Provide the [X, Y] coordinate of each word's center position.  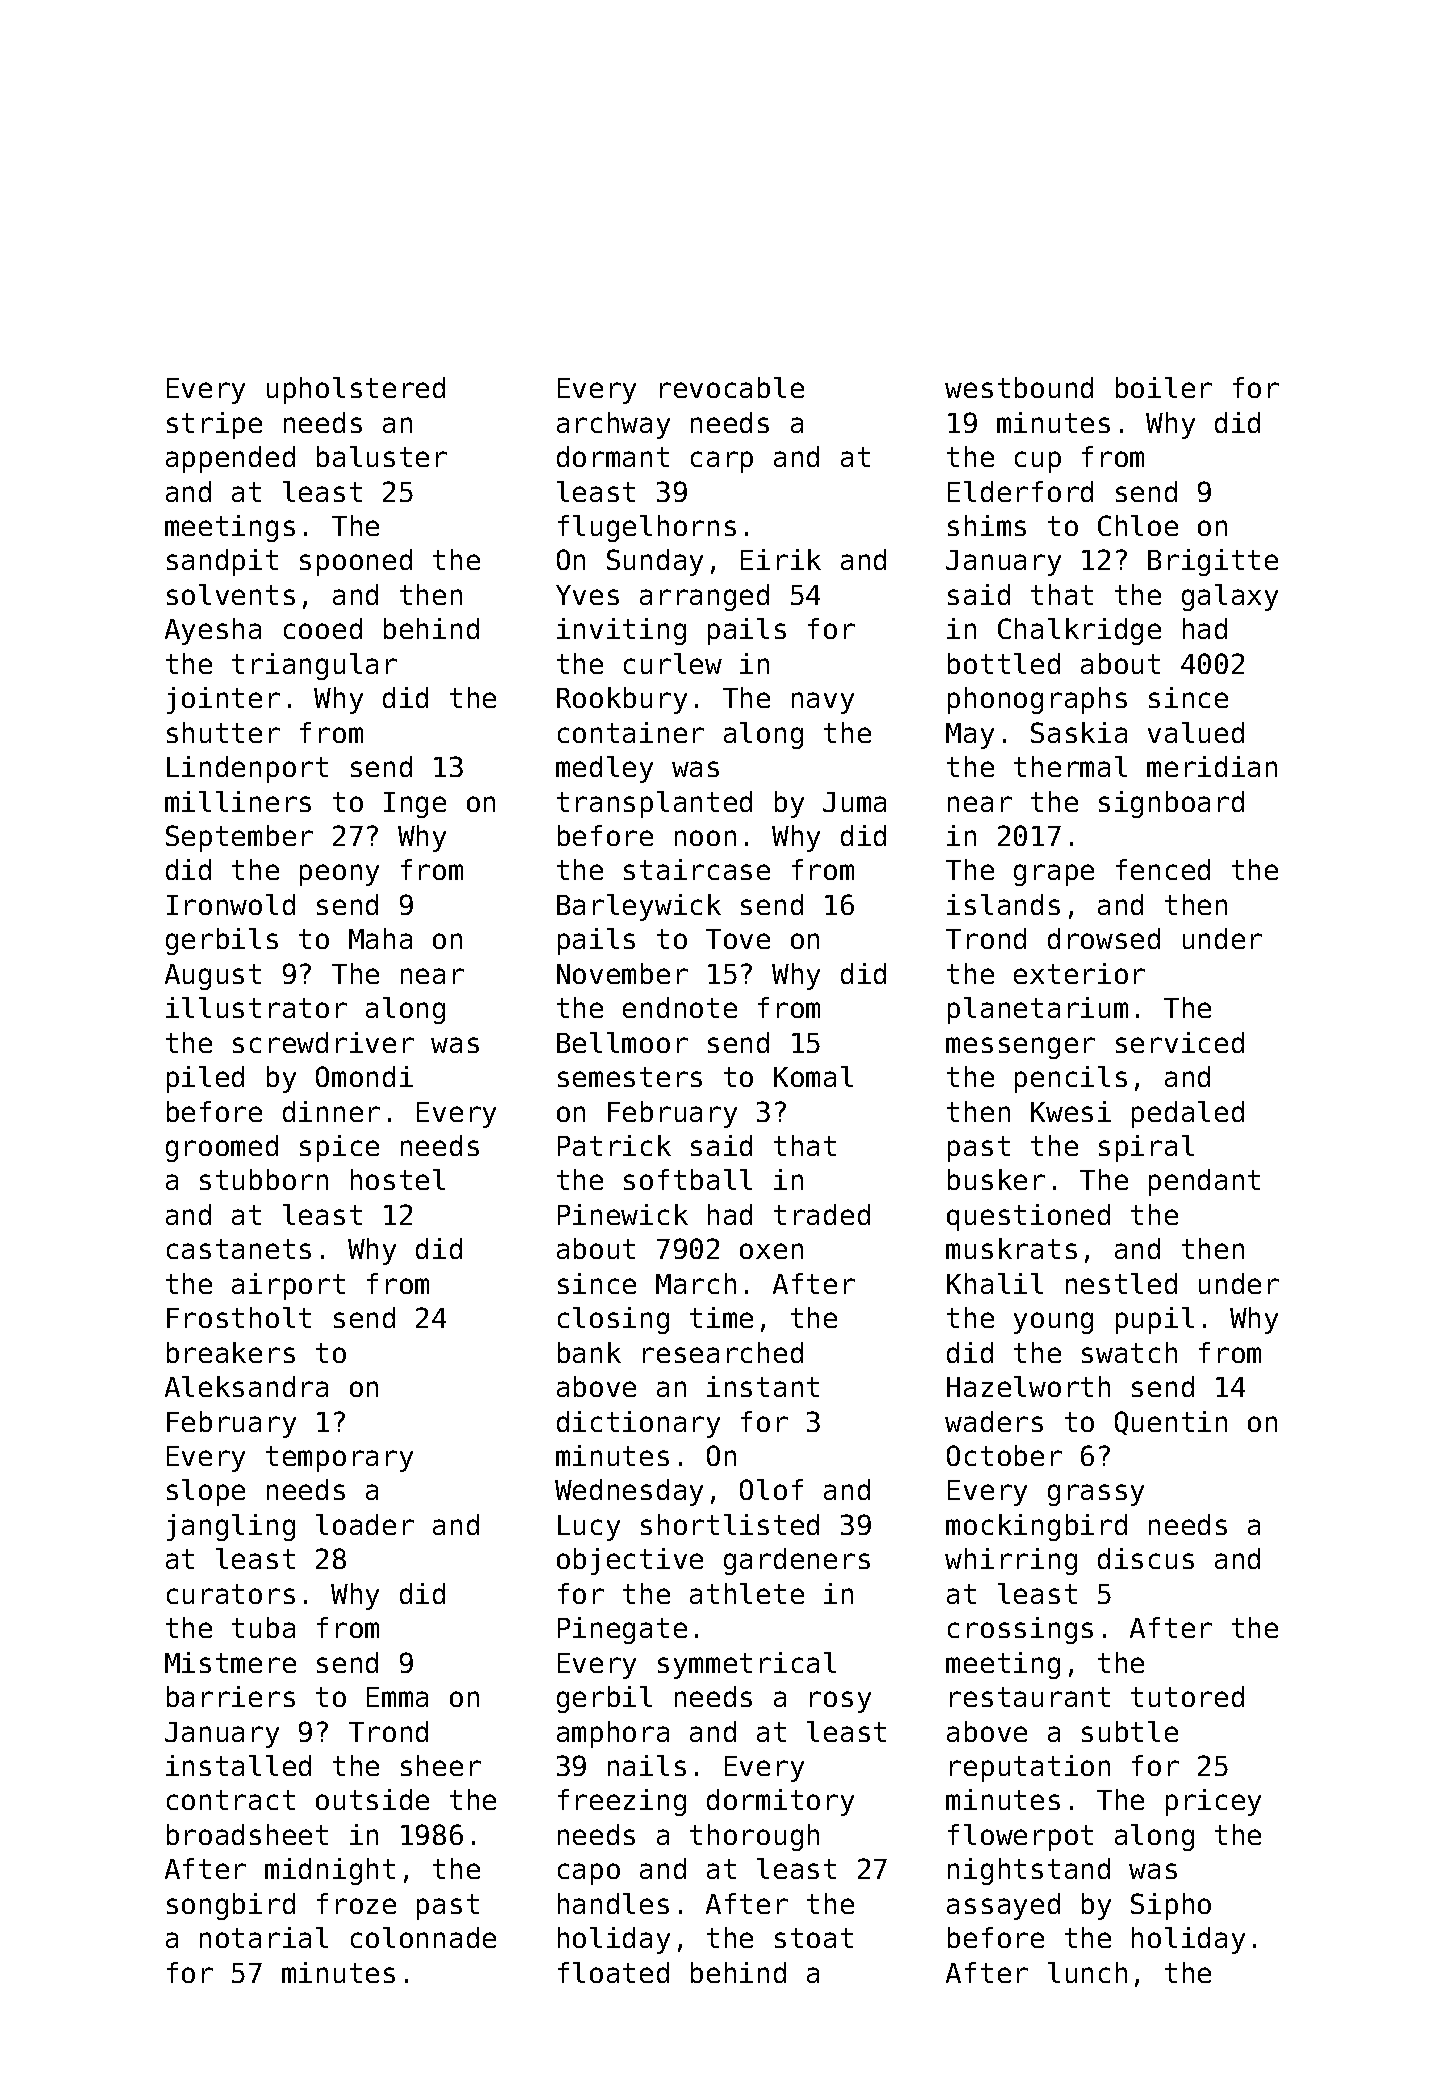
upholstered [356, 390]
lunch [1087, 1972]
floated [613, 1972]
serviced [1180, 1042]
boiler [1164, 387]
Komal [813, 1076]
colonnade [423, 1937]
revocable [732, 387]
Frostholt [239, 1317]
